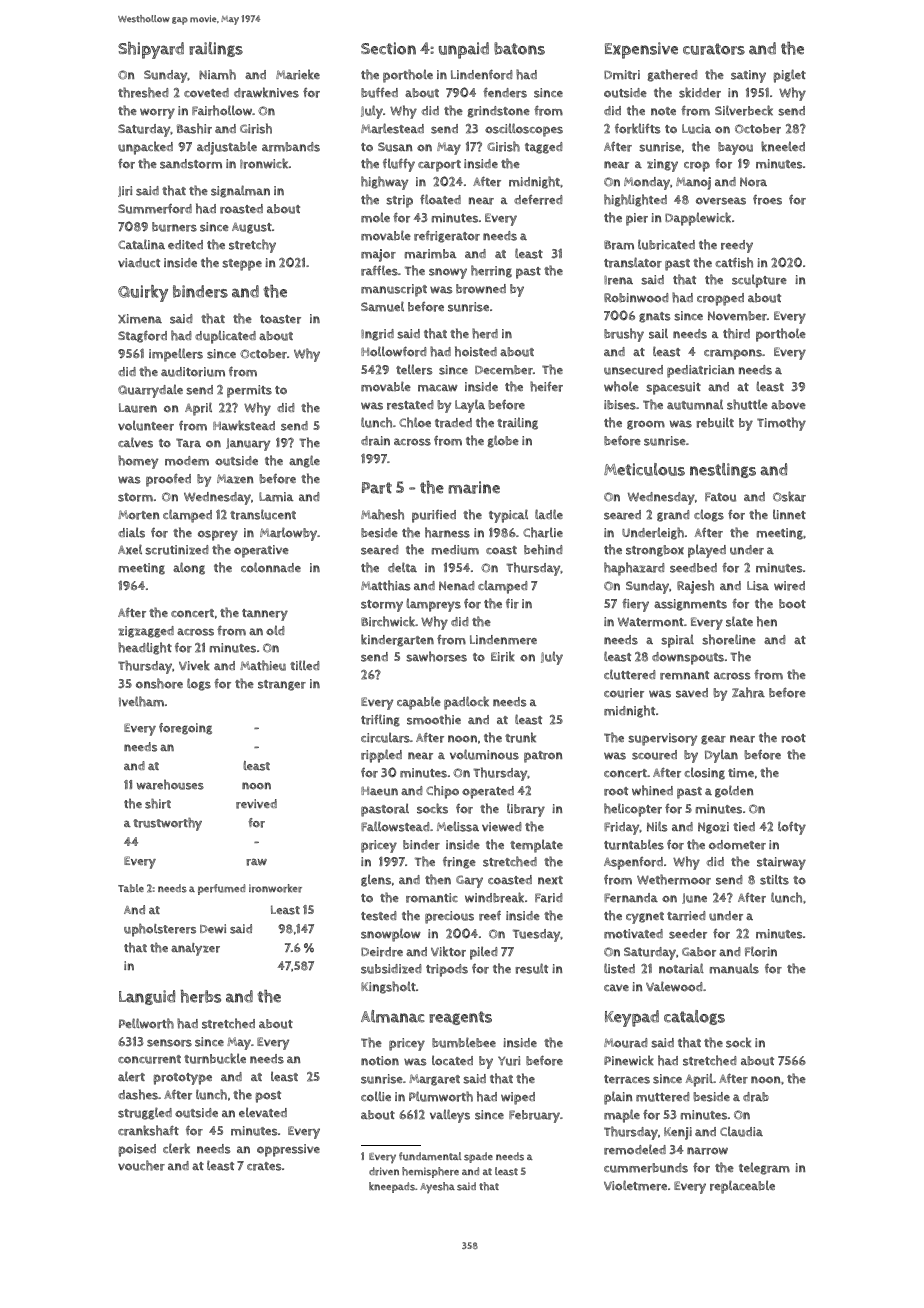  I want to click on curators, so click(714, 49).
